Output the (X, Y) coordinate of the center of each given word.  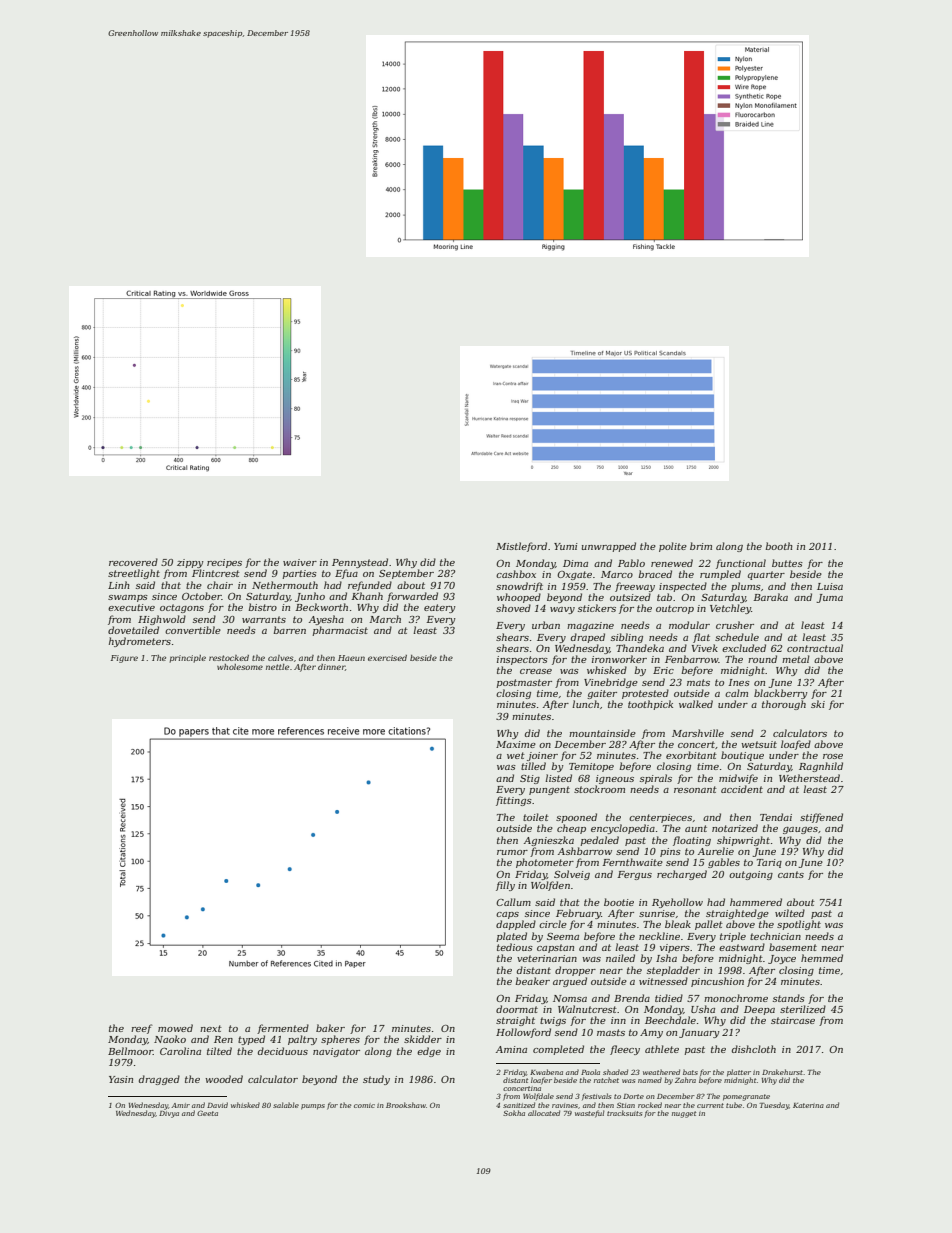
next (211, 1028)
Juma (829, 598)
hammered (756, 902)
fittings (514, 801)
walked (696, 704)
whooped (519, 598)
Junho (310, 597)
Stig (530, 779)
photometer (545, 863)
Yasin (121, 1079)
